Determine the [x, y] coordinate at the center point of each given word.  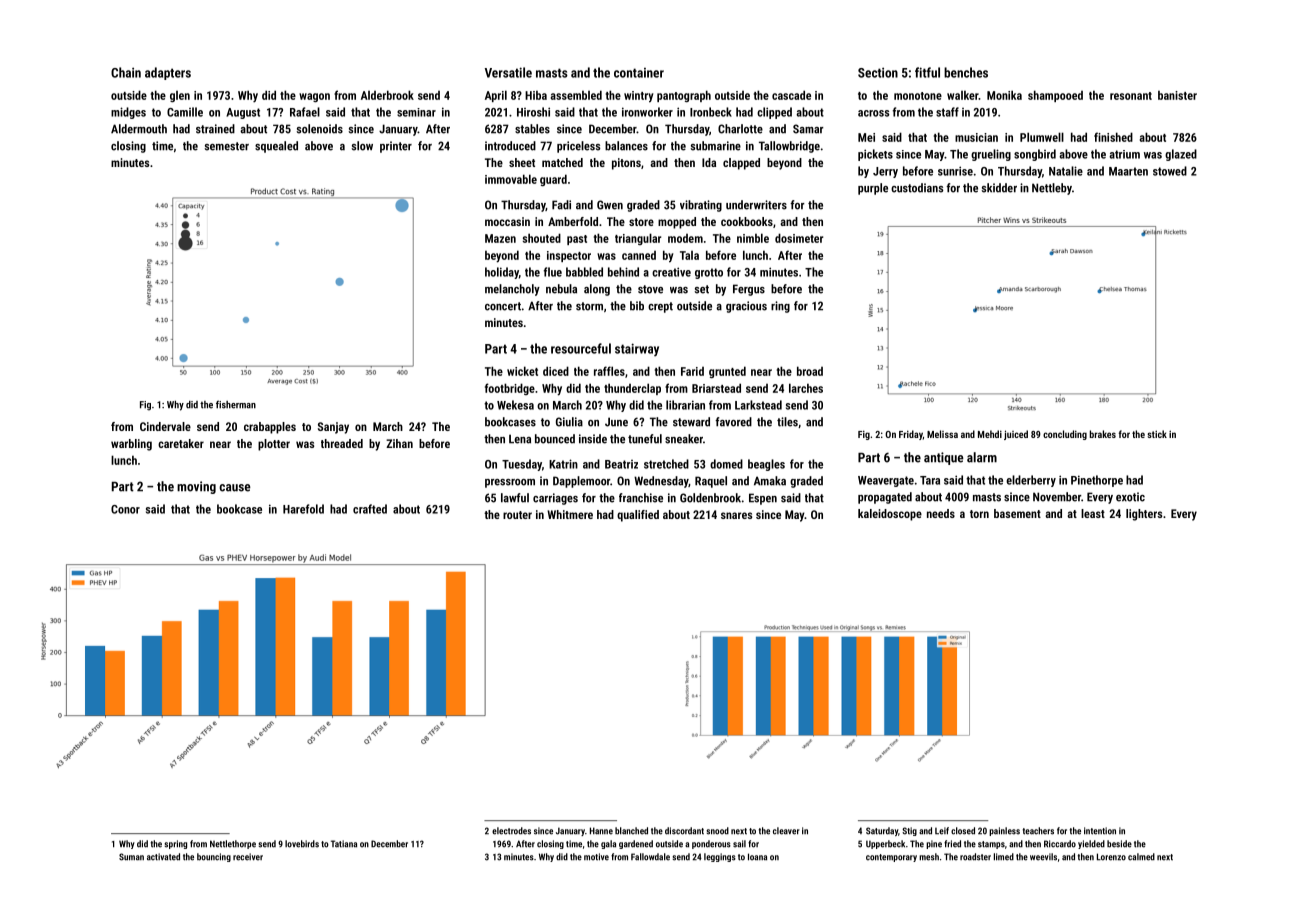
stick [1157, 434]
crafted [370, 509]
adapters [168, 73]
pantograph [684, 96]
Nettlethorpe [233, 844]
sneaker [684, 439]
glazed [1181, 155]
